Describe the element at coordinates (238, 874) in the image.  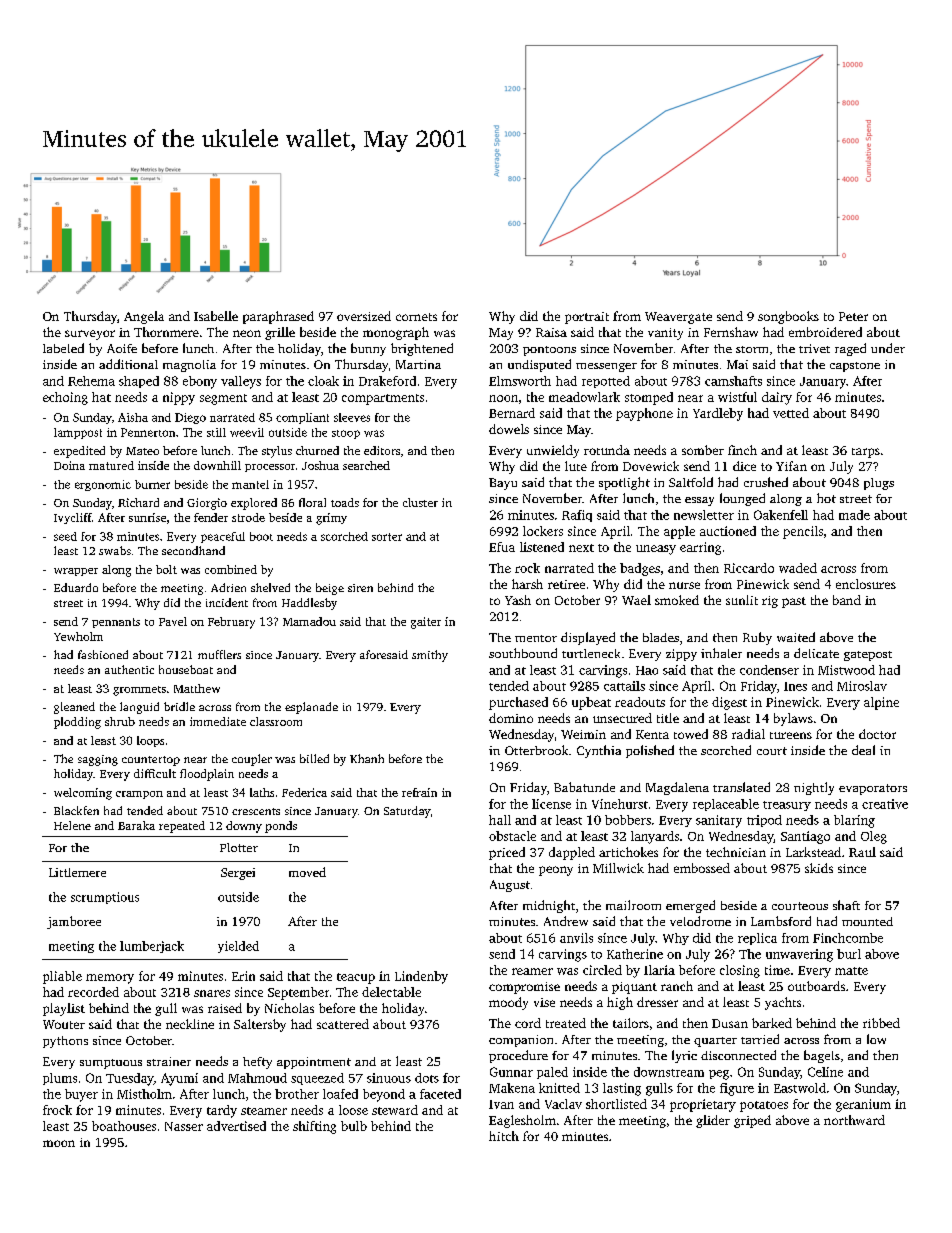
I see `Sergei` at that location.
